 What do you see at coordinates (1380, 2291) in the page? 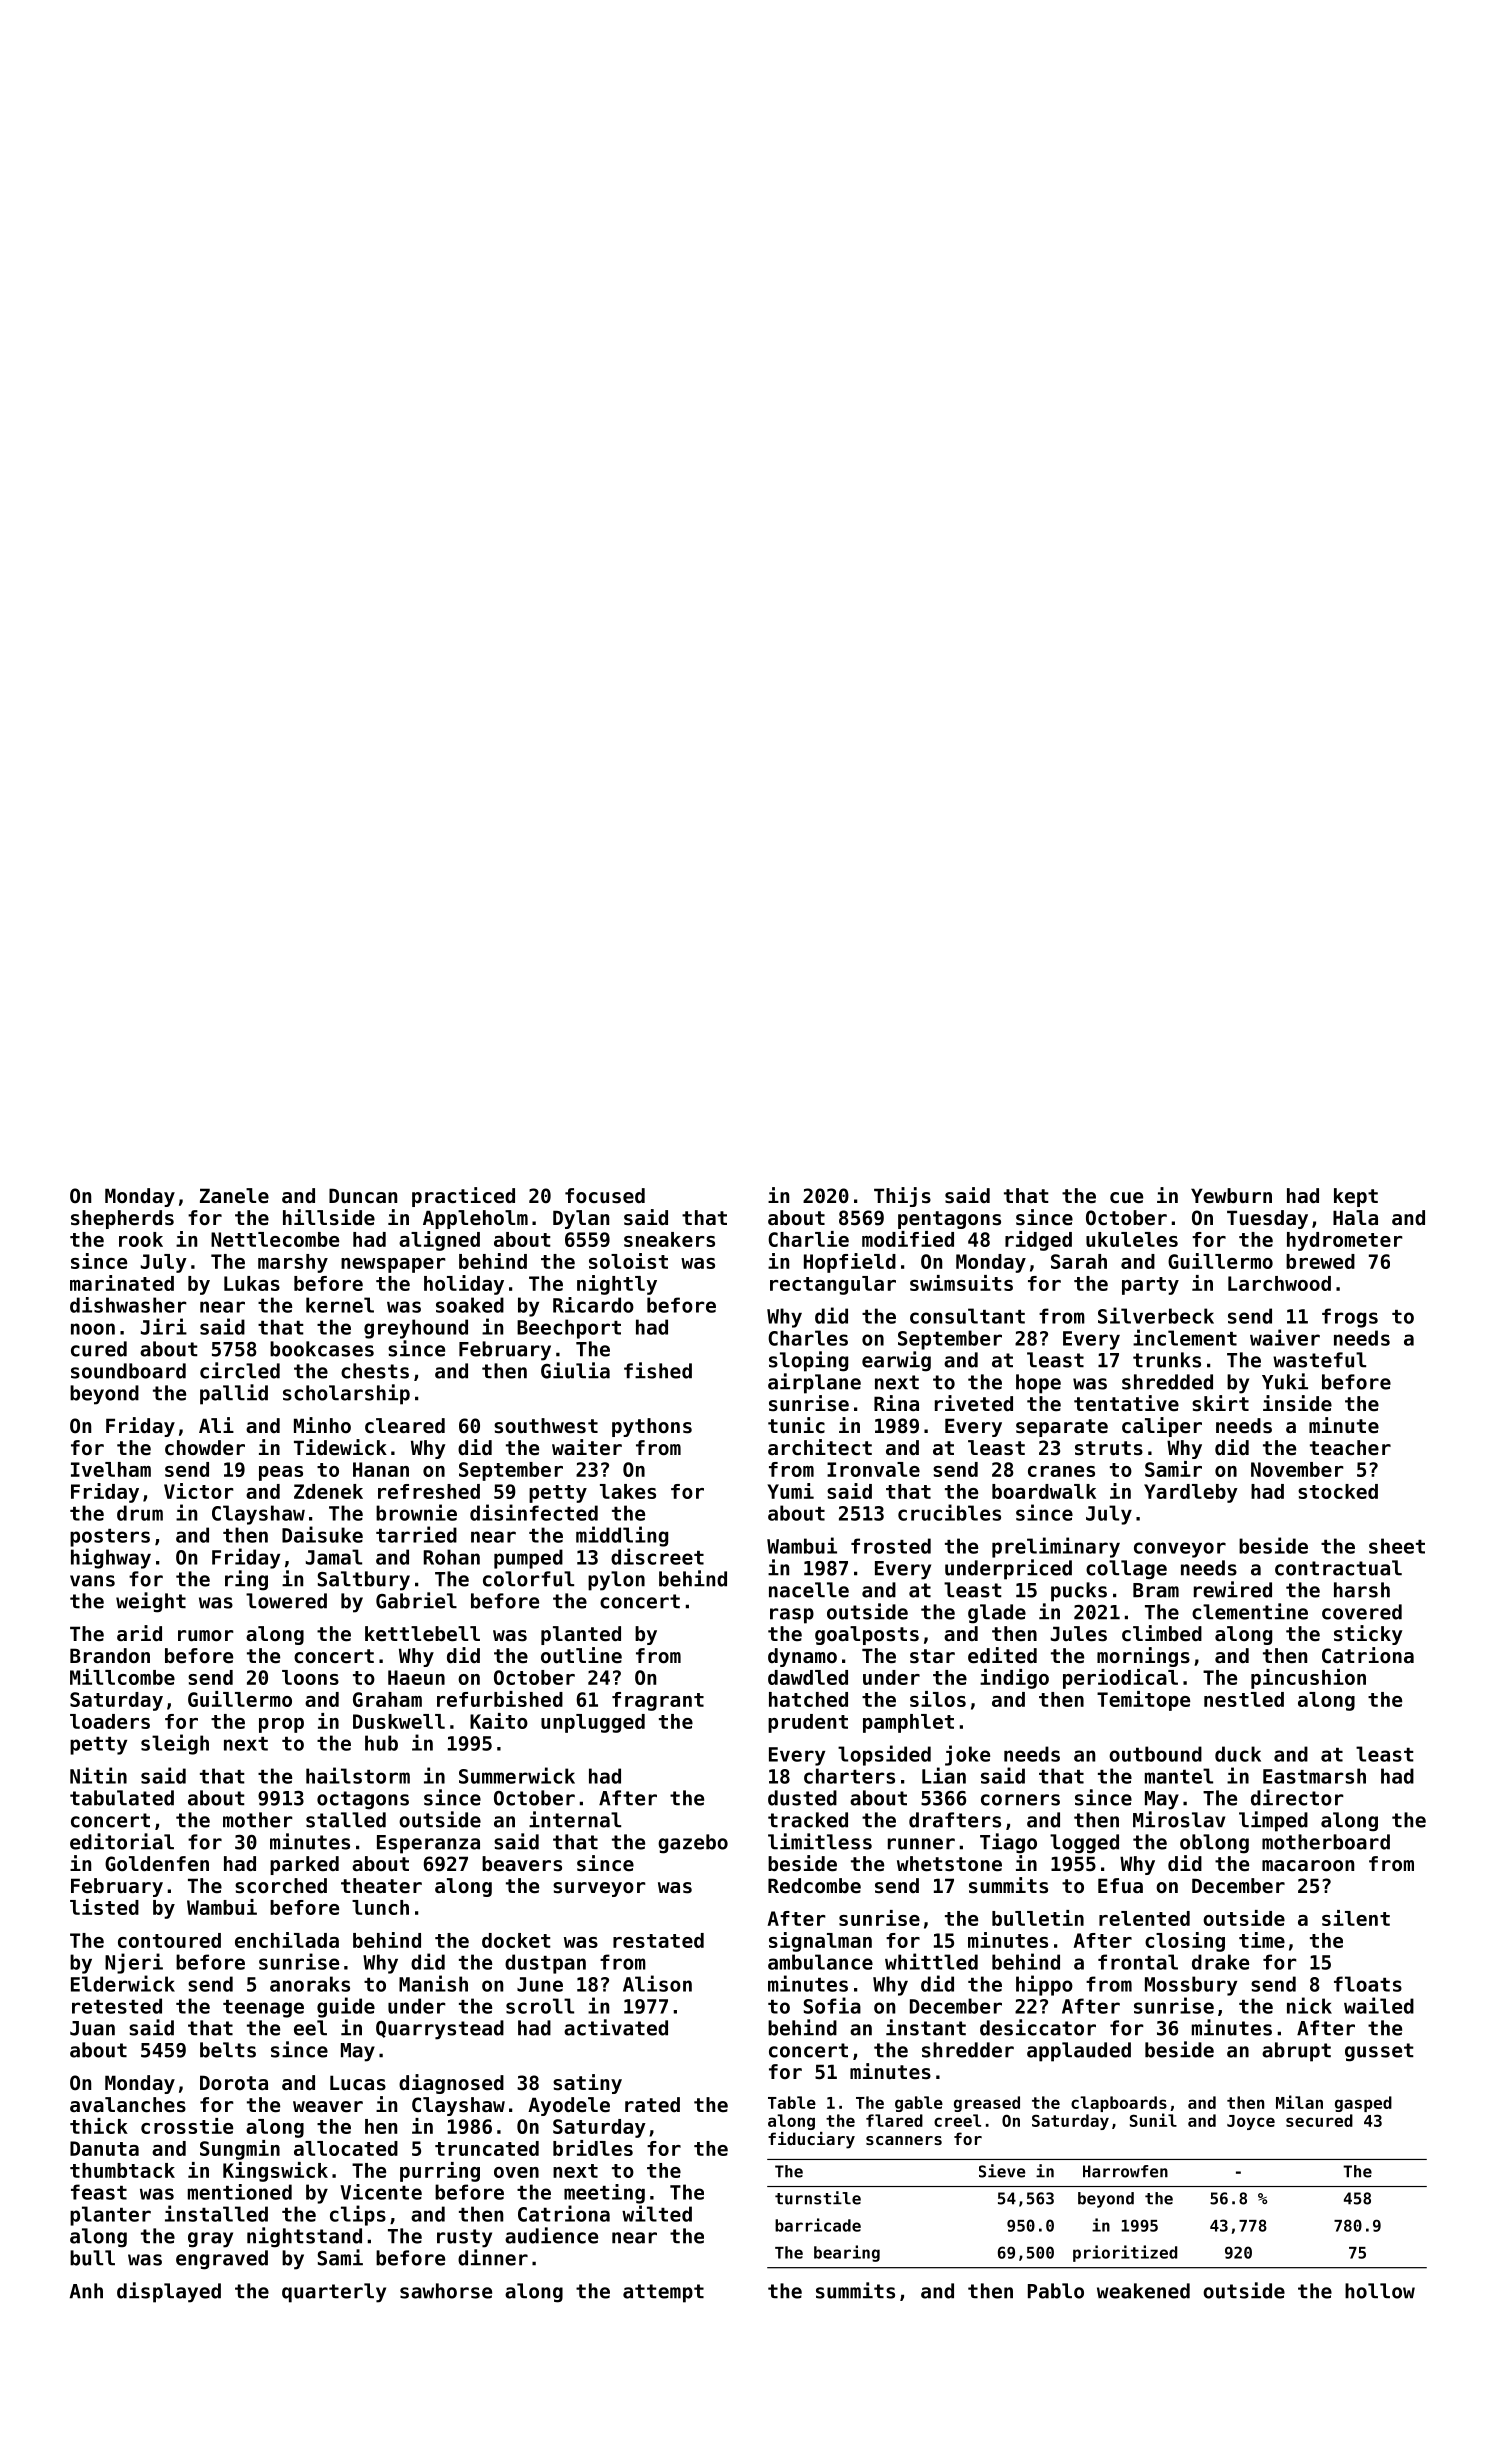
I see `hollow` at bounding box center [1380, 2291].
